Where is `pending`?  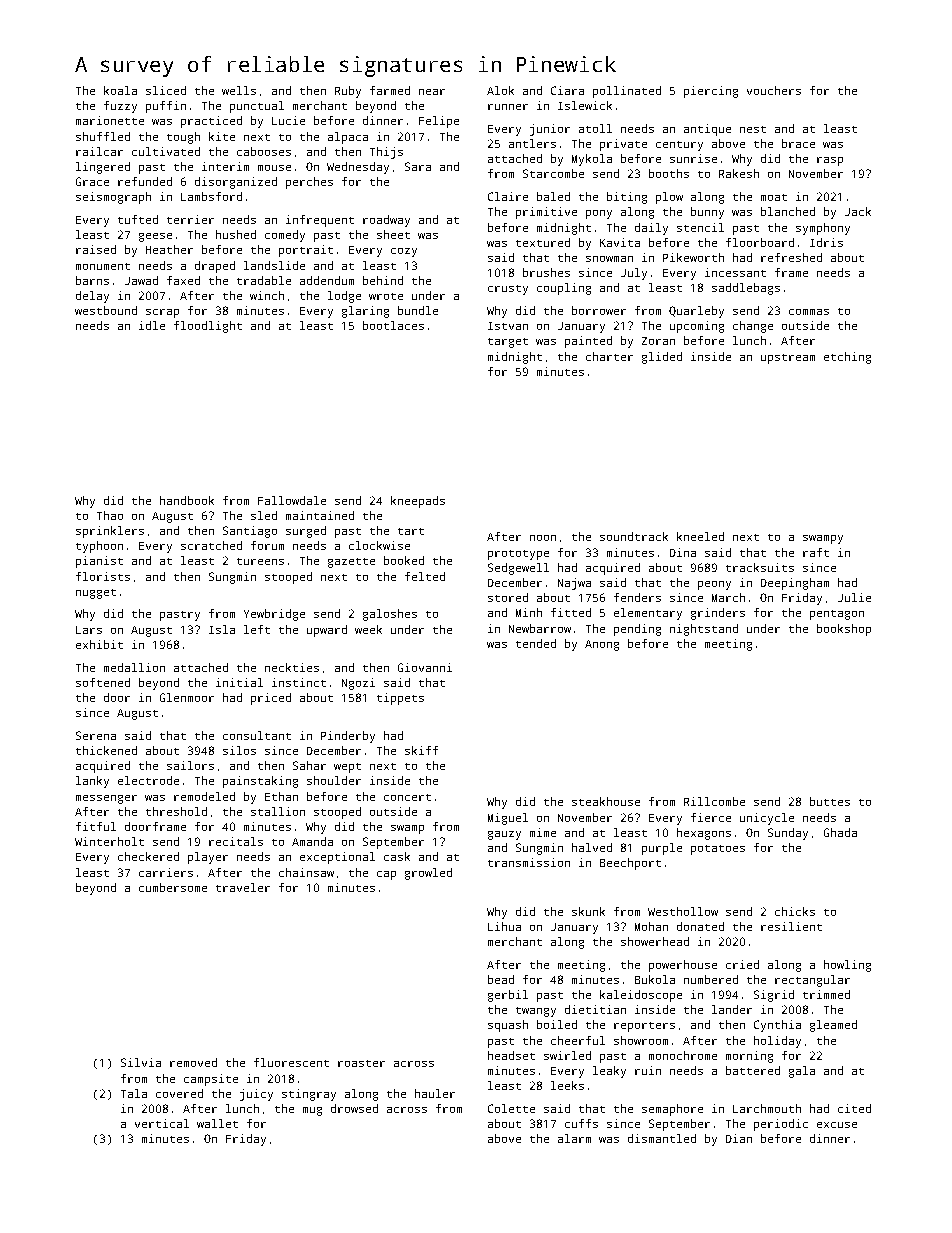
pending is located at coordinates (637, 630).
